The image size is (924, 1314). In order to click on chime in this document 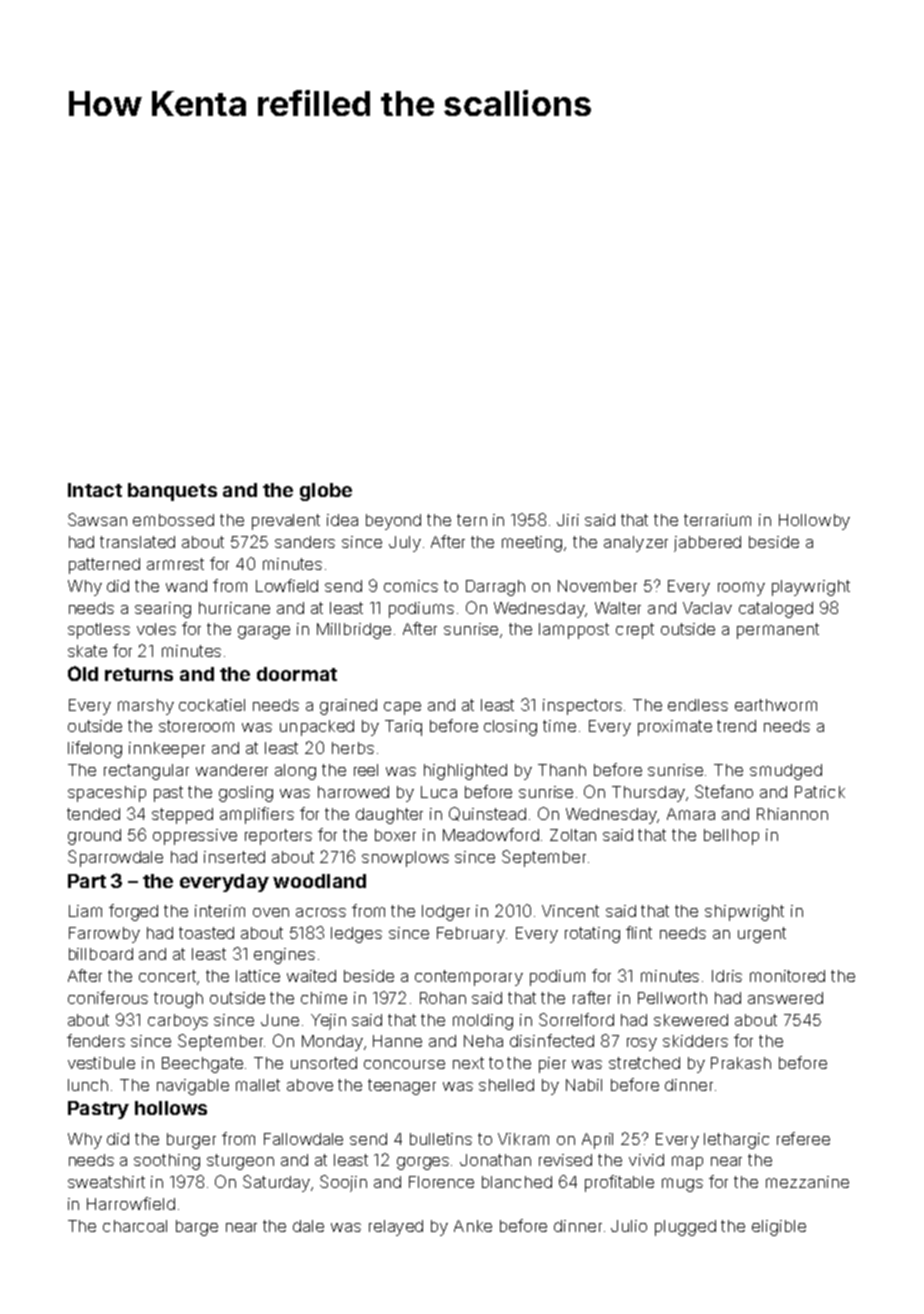, I will do `click(324, 998)`.
